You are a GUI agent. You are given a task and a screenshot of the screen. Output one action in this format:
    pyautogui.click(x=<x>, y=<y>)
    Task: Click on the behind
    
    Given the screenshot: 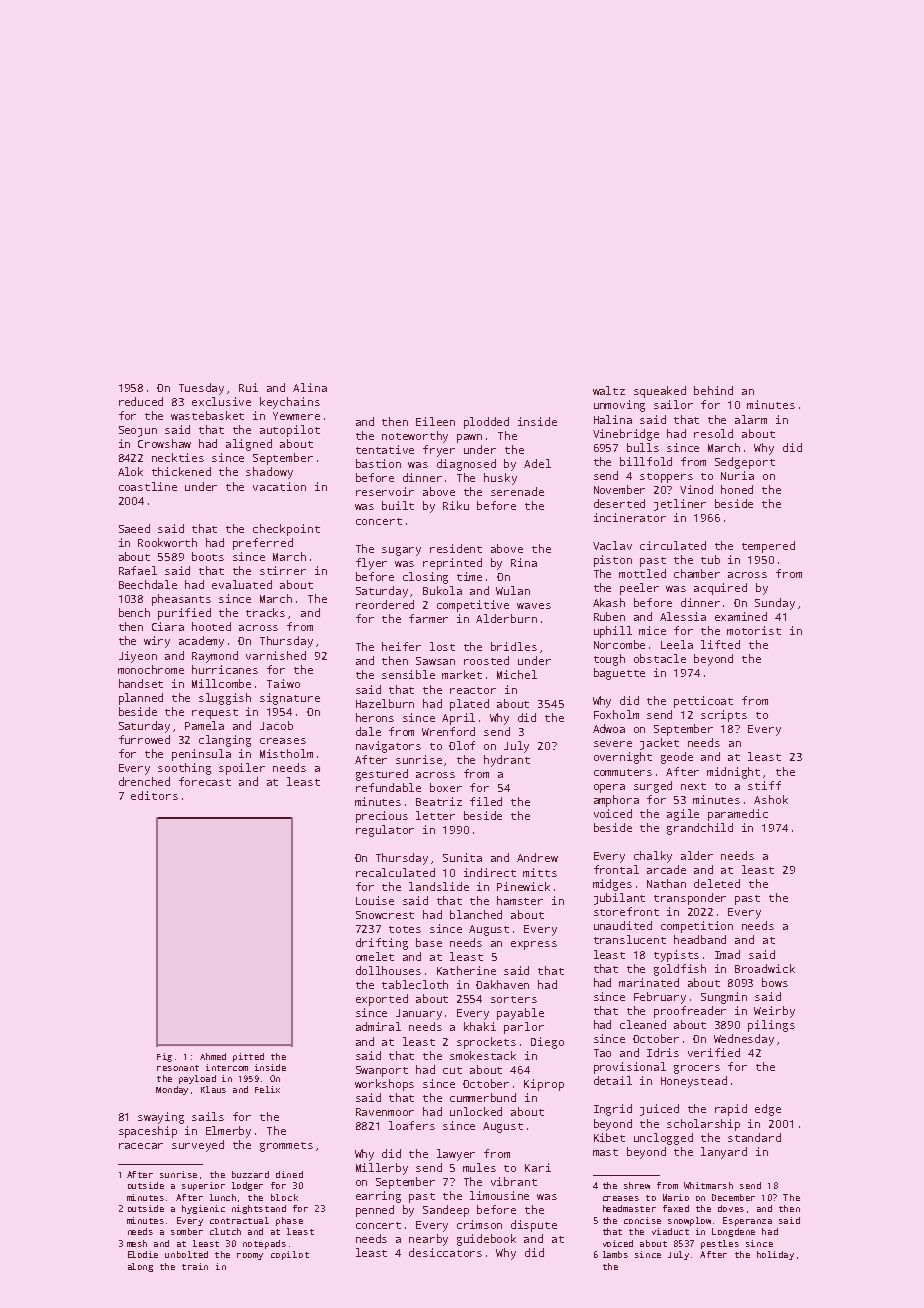 What is the action you would take?
    pyautogui.click(x=713, y=390)
